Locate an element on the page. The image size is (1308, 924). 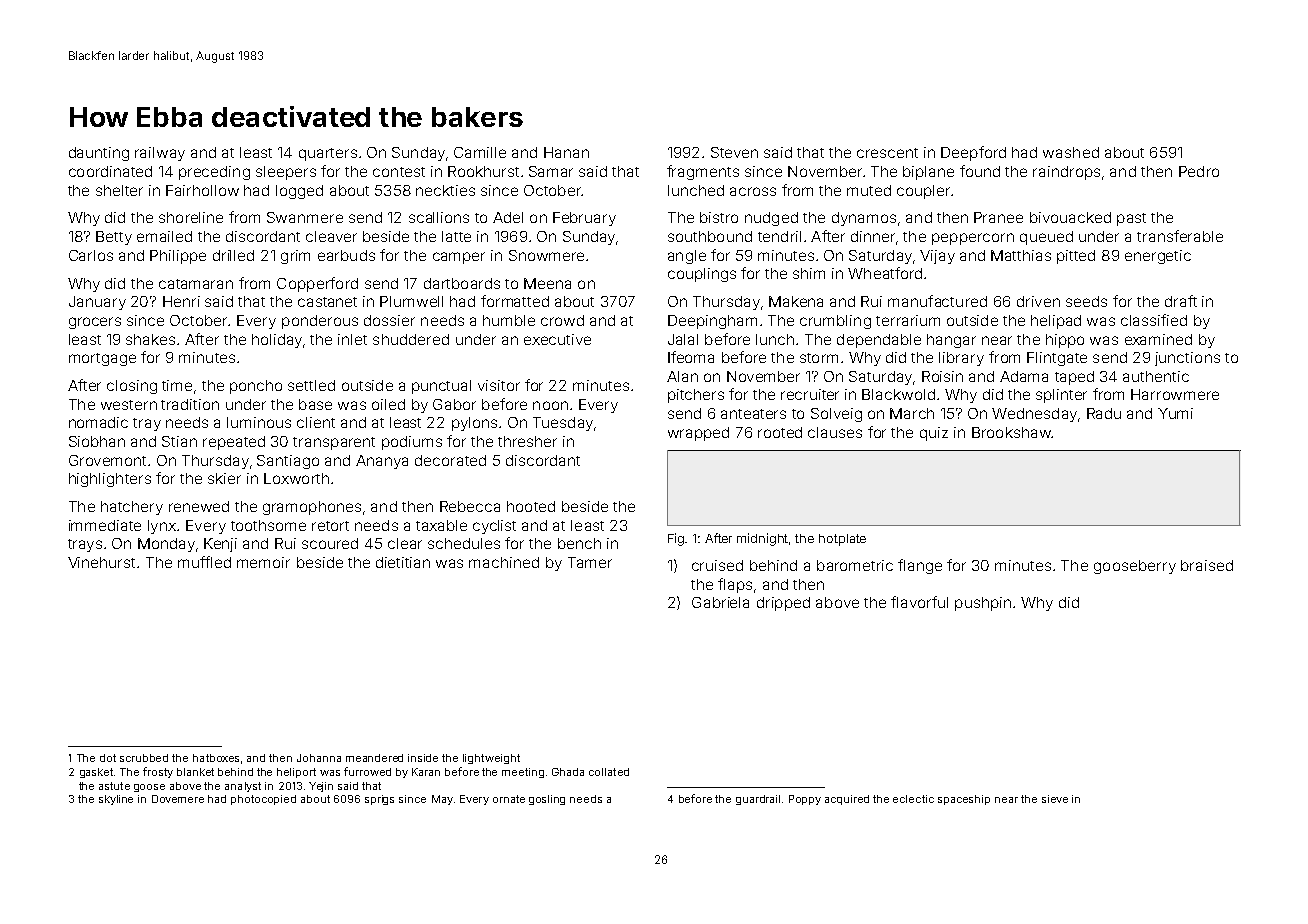
collated is located at coordinates (609, 772).
